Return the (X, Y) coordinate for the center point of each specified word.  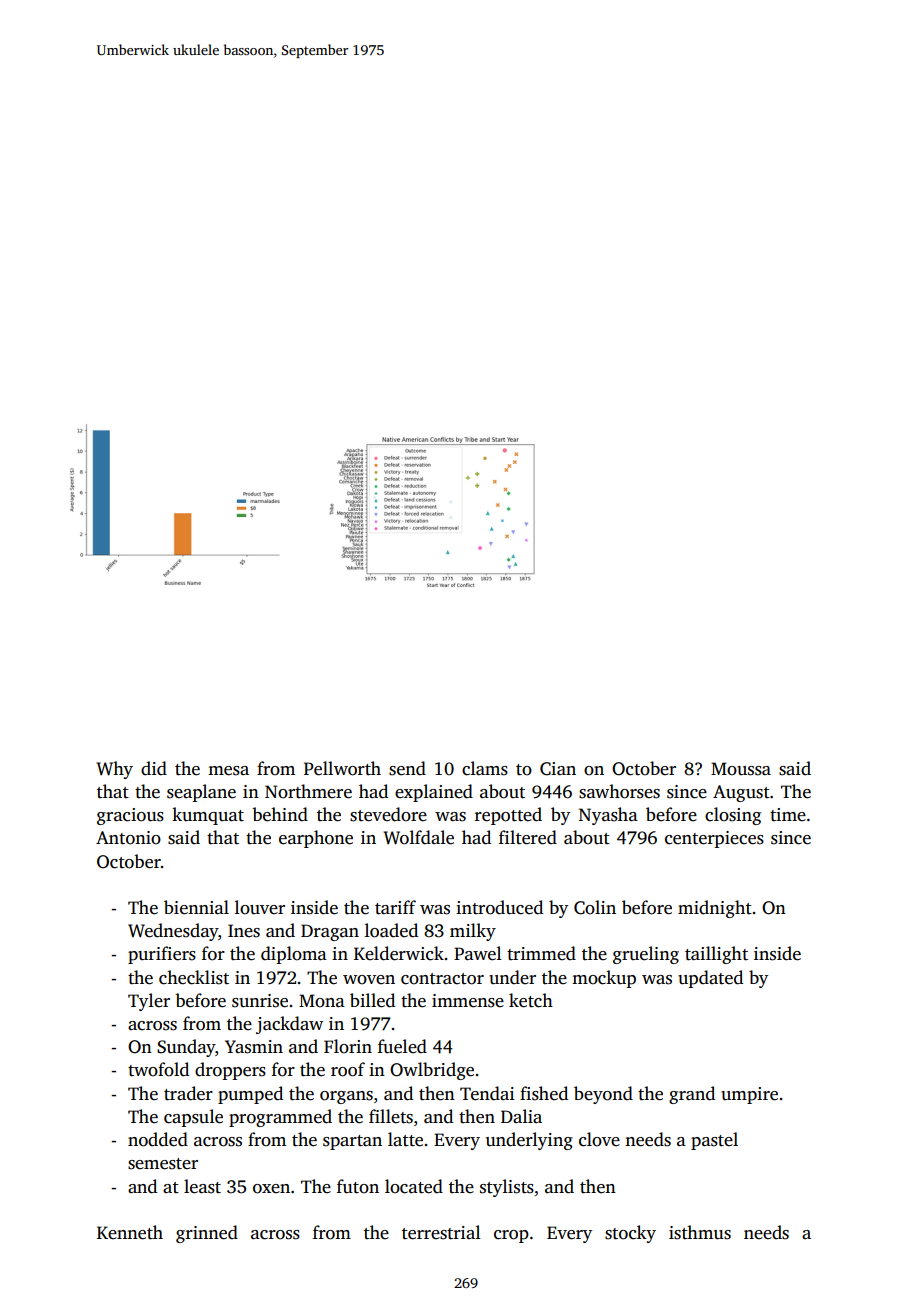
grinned (207, 1234)
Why (114, 770)
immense (468, 1001)
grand (692, 1095)
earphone (316, 839)
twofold (158, 1069)
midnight (715, 909)
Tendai (487, 1093)
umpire (749, 1095)
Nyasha (608, 816)
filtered (528, 837)
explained (434, 793)
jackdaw (289, 1025)
